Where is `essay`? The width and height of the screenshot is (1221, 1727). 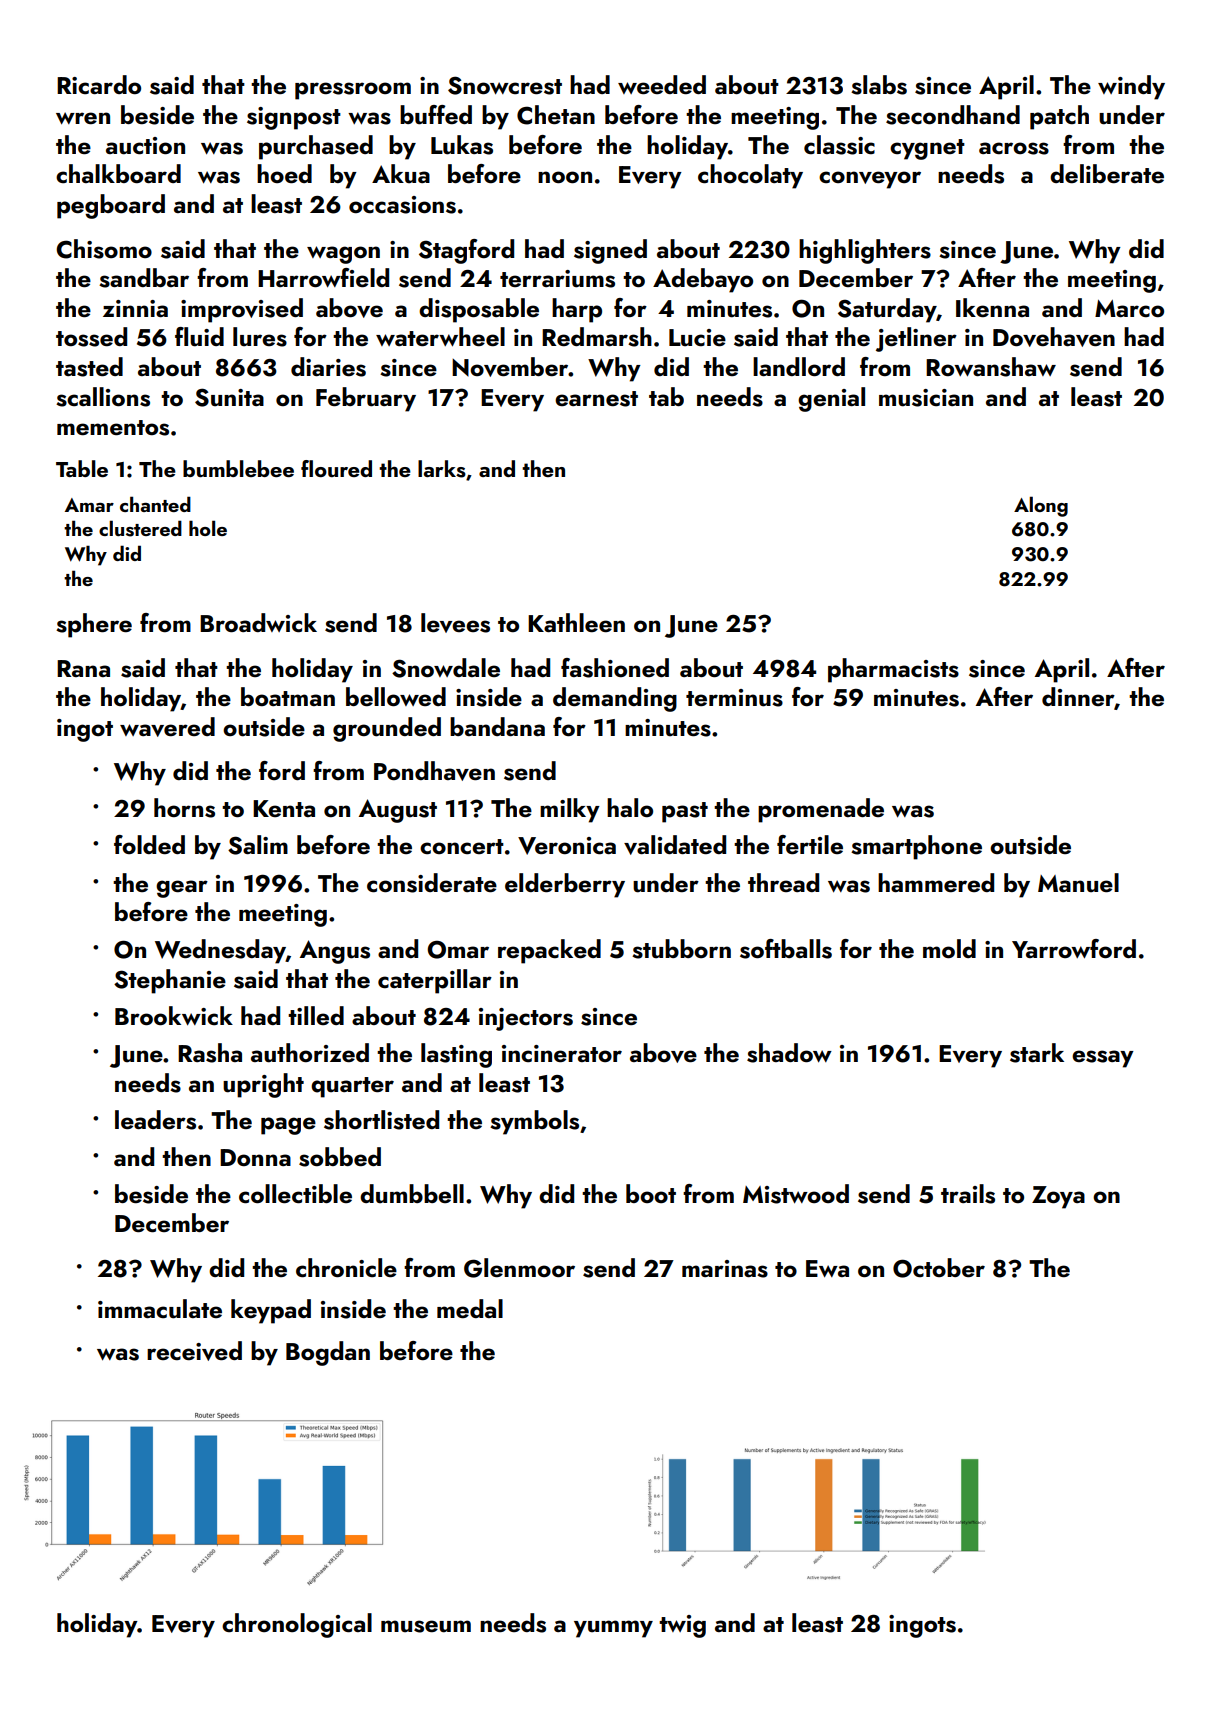
essay is located at coordinates (1103, 1059).
